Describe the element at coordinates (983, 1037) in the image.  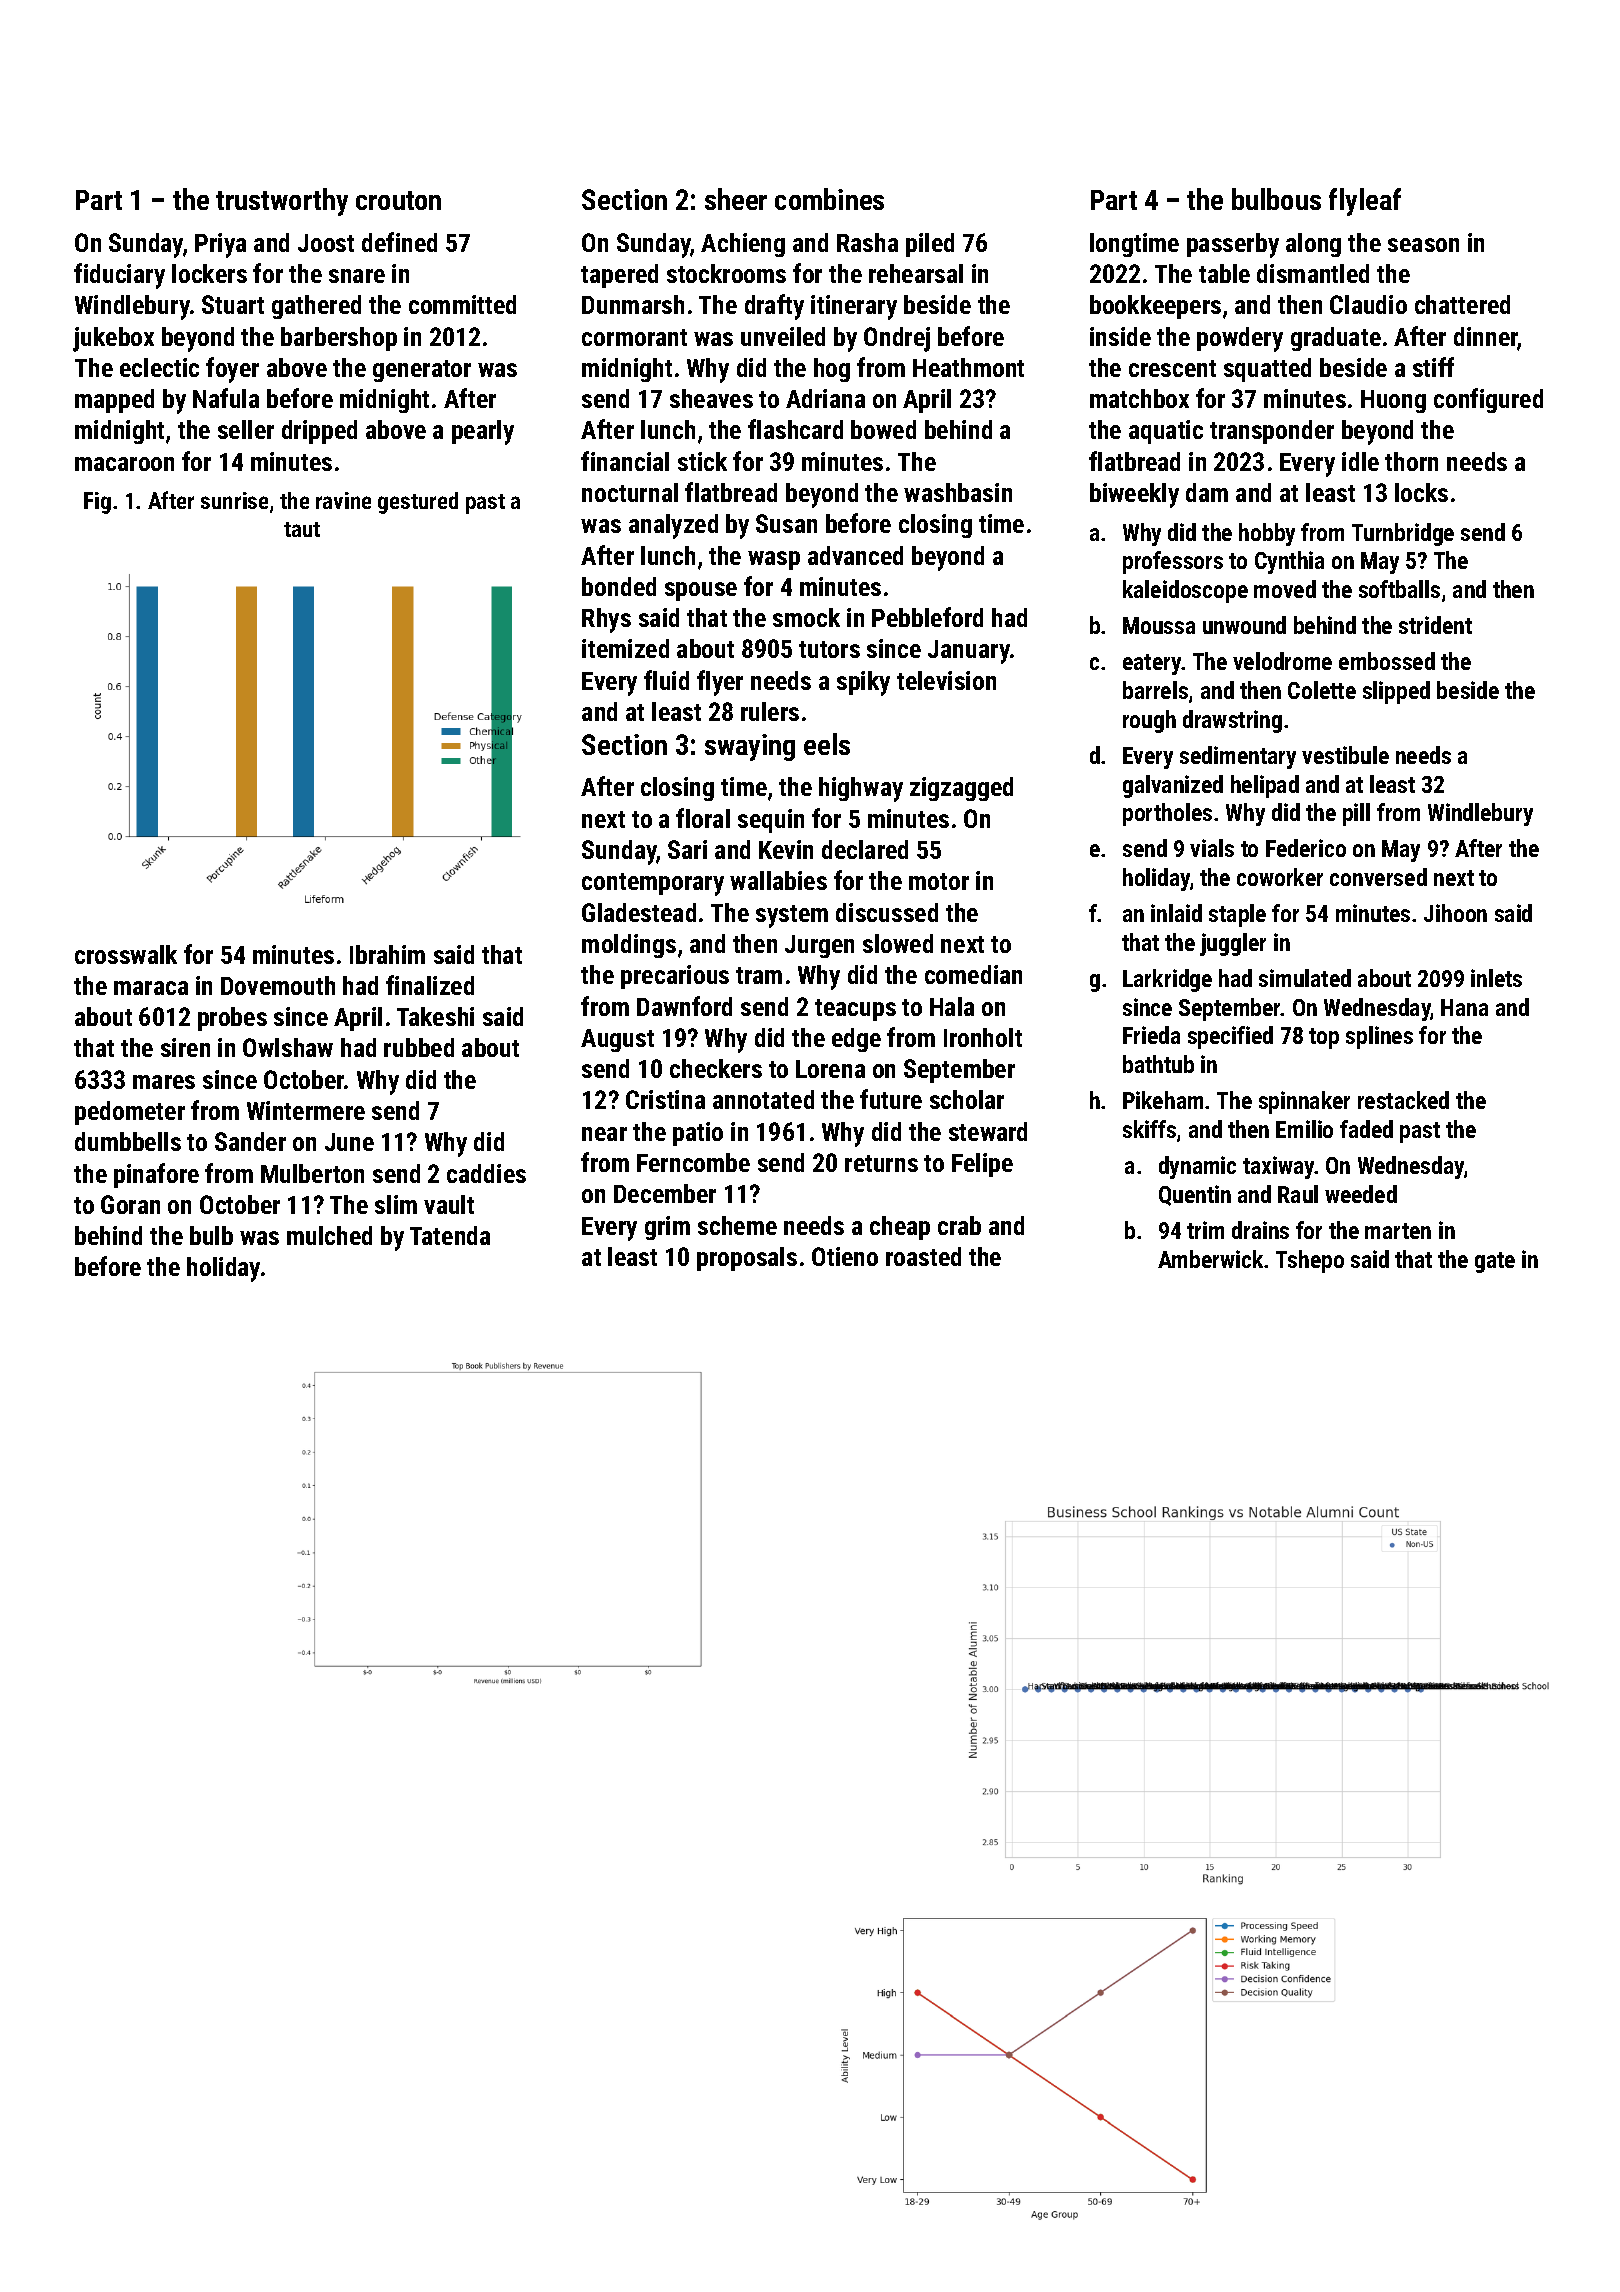
I see `Ironholt` at that location.
